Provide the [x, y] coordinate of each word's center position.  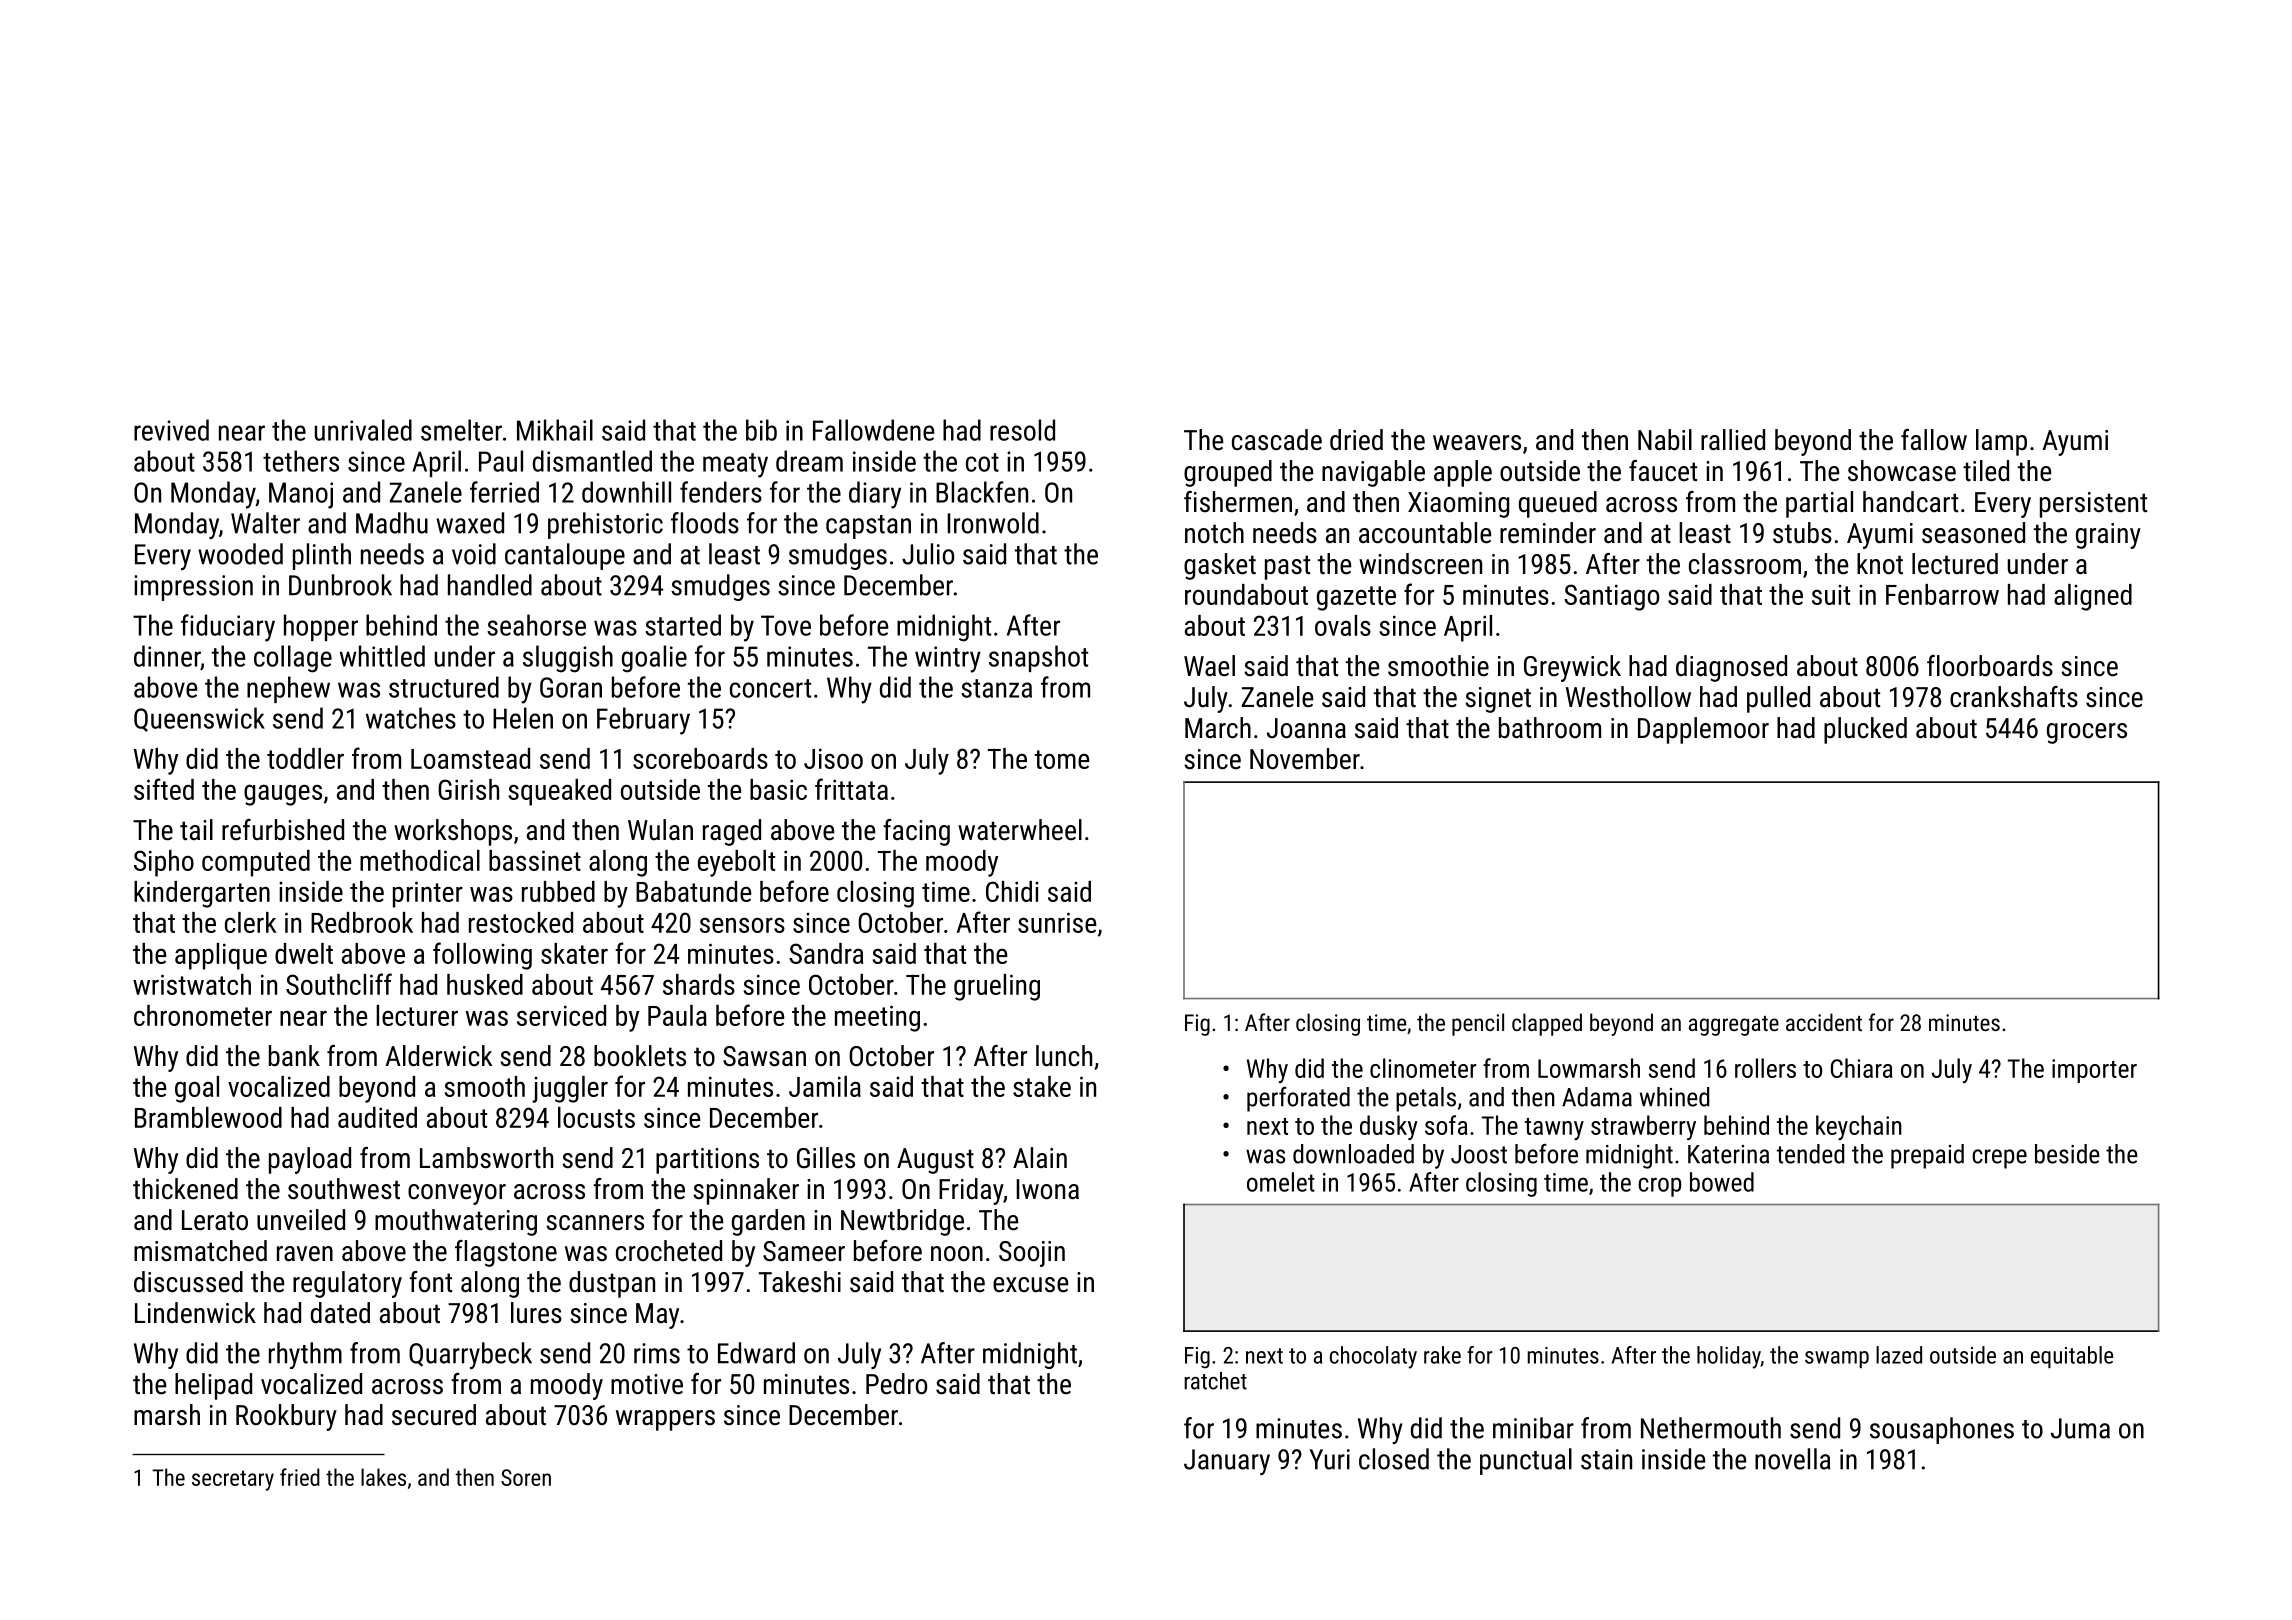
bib [761, 430]
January [1227, 1462]
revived [171, 430]
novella [1792, 1459]
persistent [2093, 505]
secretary [233, 1480]
